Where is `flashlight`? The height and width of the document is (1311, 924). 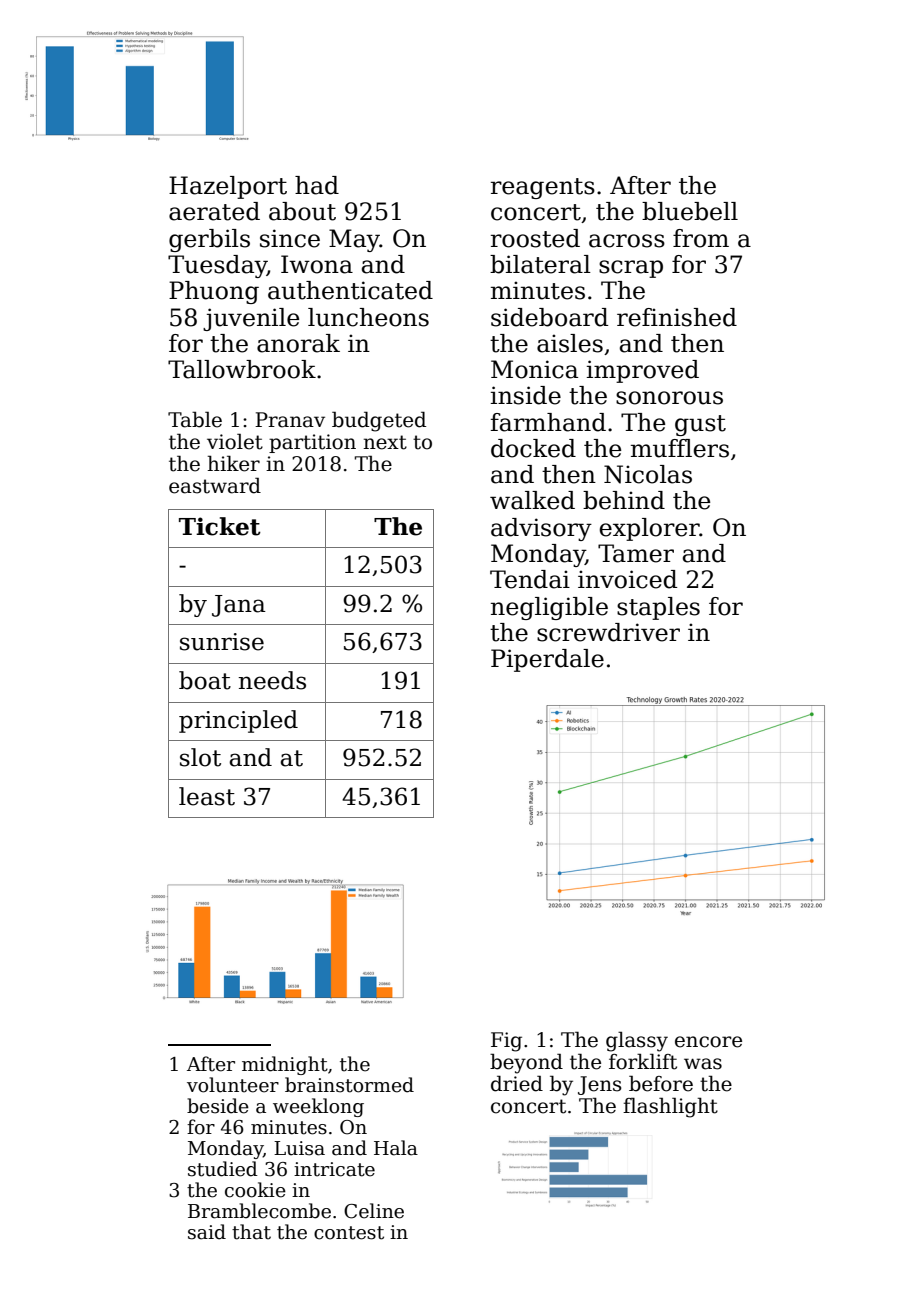
flashlight is located at coordinates (670, 1107).
